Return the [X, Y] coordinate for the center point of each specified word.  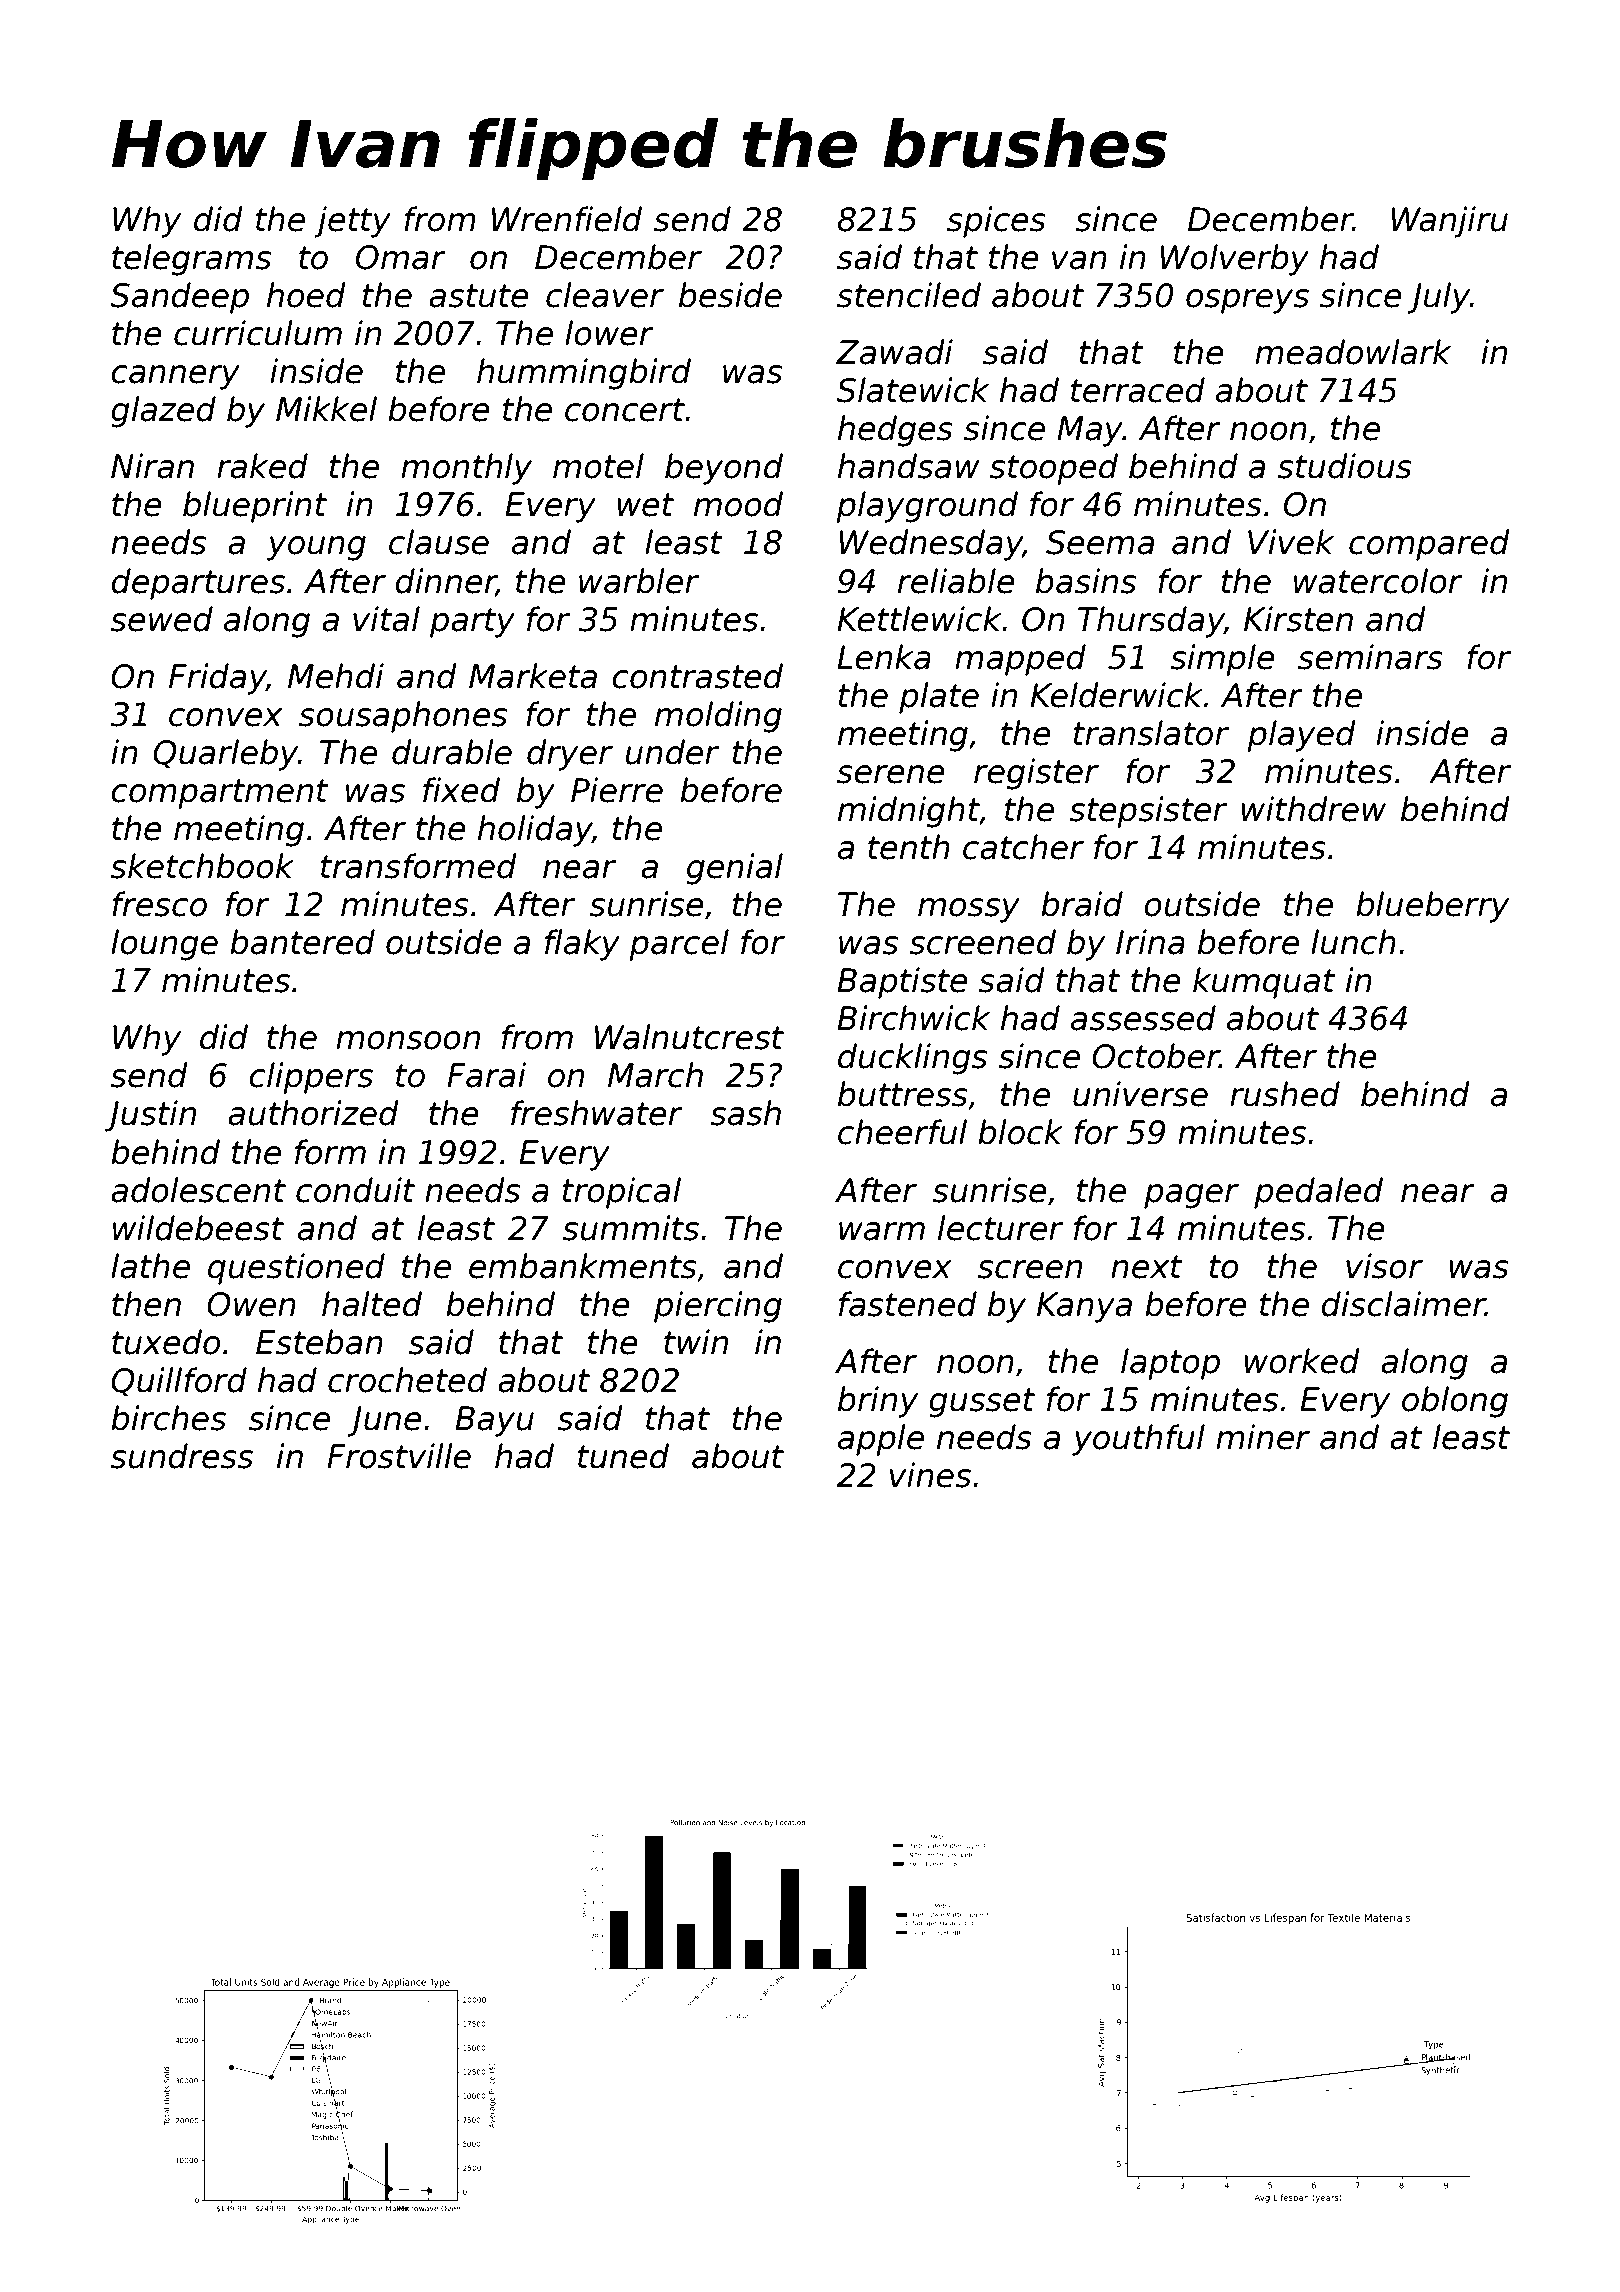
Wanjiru [1449, 222]
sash [745, 1113]
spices [996, 222]
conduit [355, 1190]
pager [1191, 1196]
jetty [352, 222]
